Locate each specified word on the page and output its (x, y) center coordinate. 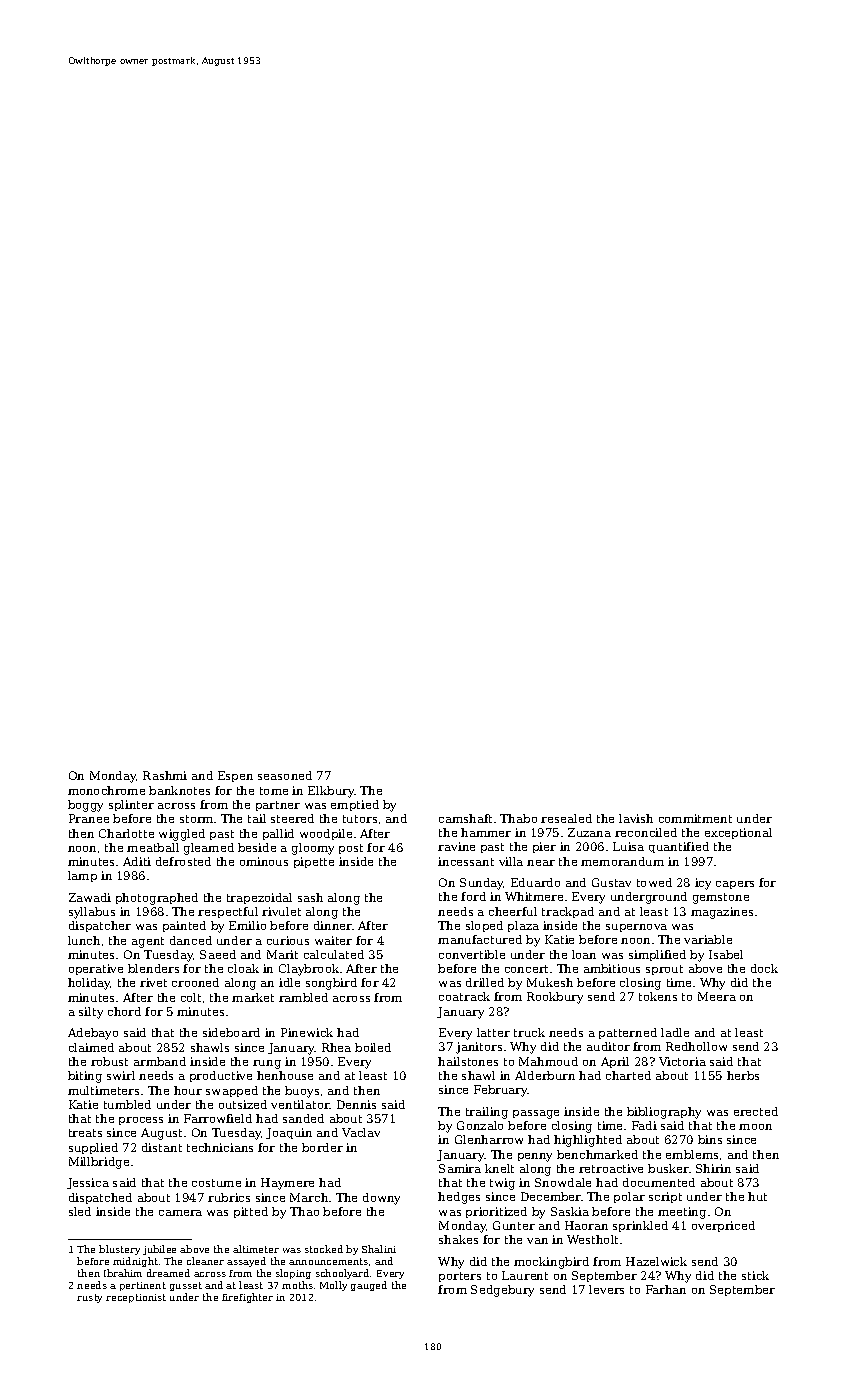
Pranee (89, 818)
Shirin (713, 1168)
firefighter (247, 1298)
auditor (608, 1046)
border (322, 1147)
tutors (360, 819)
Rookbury (555, 998)
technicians (220, 1147)
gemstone (721, 898)
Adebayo (93, 1034)
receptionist (136, 1298)
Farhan (666, 1289)
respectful (228, 912)
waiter (333, 940)
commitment (695, 818)
